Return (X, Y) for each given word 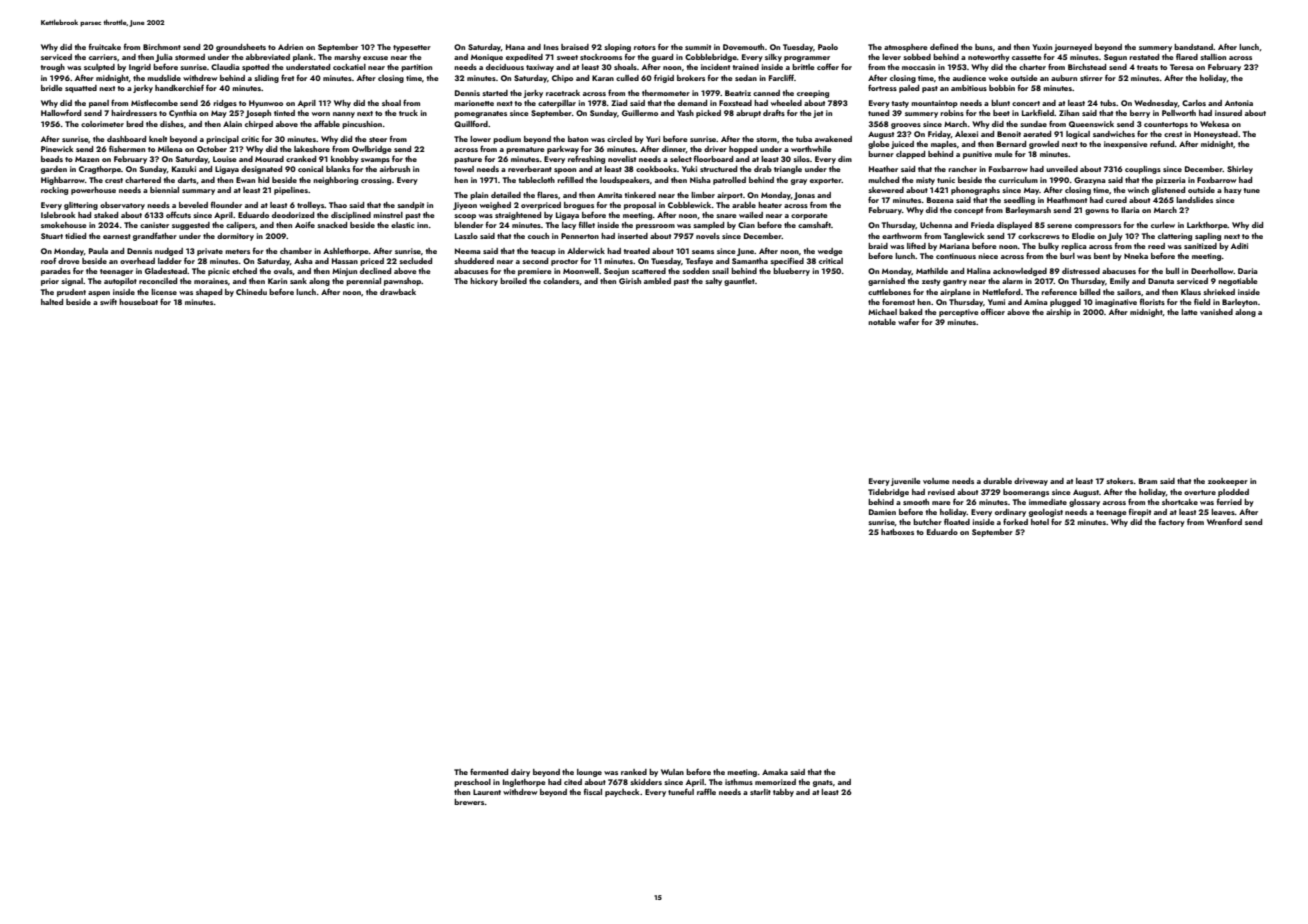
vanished (1216, 312)
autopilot (120, 282)
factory (1172, 522)
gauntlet (739, 282)
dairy (520, 773)
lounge (589, 773)
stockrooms (601, 57)
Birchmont (162, 47)
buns (984, 47)
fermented (489, 771)
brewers (469, 802)
